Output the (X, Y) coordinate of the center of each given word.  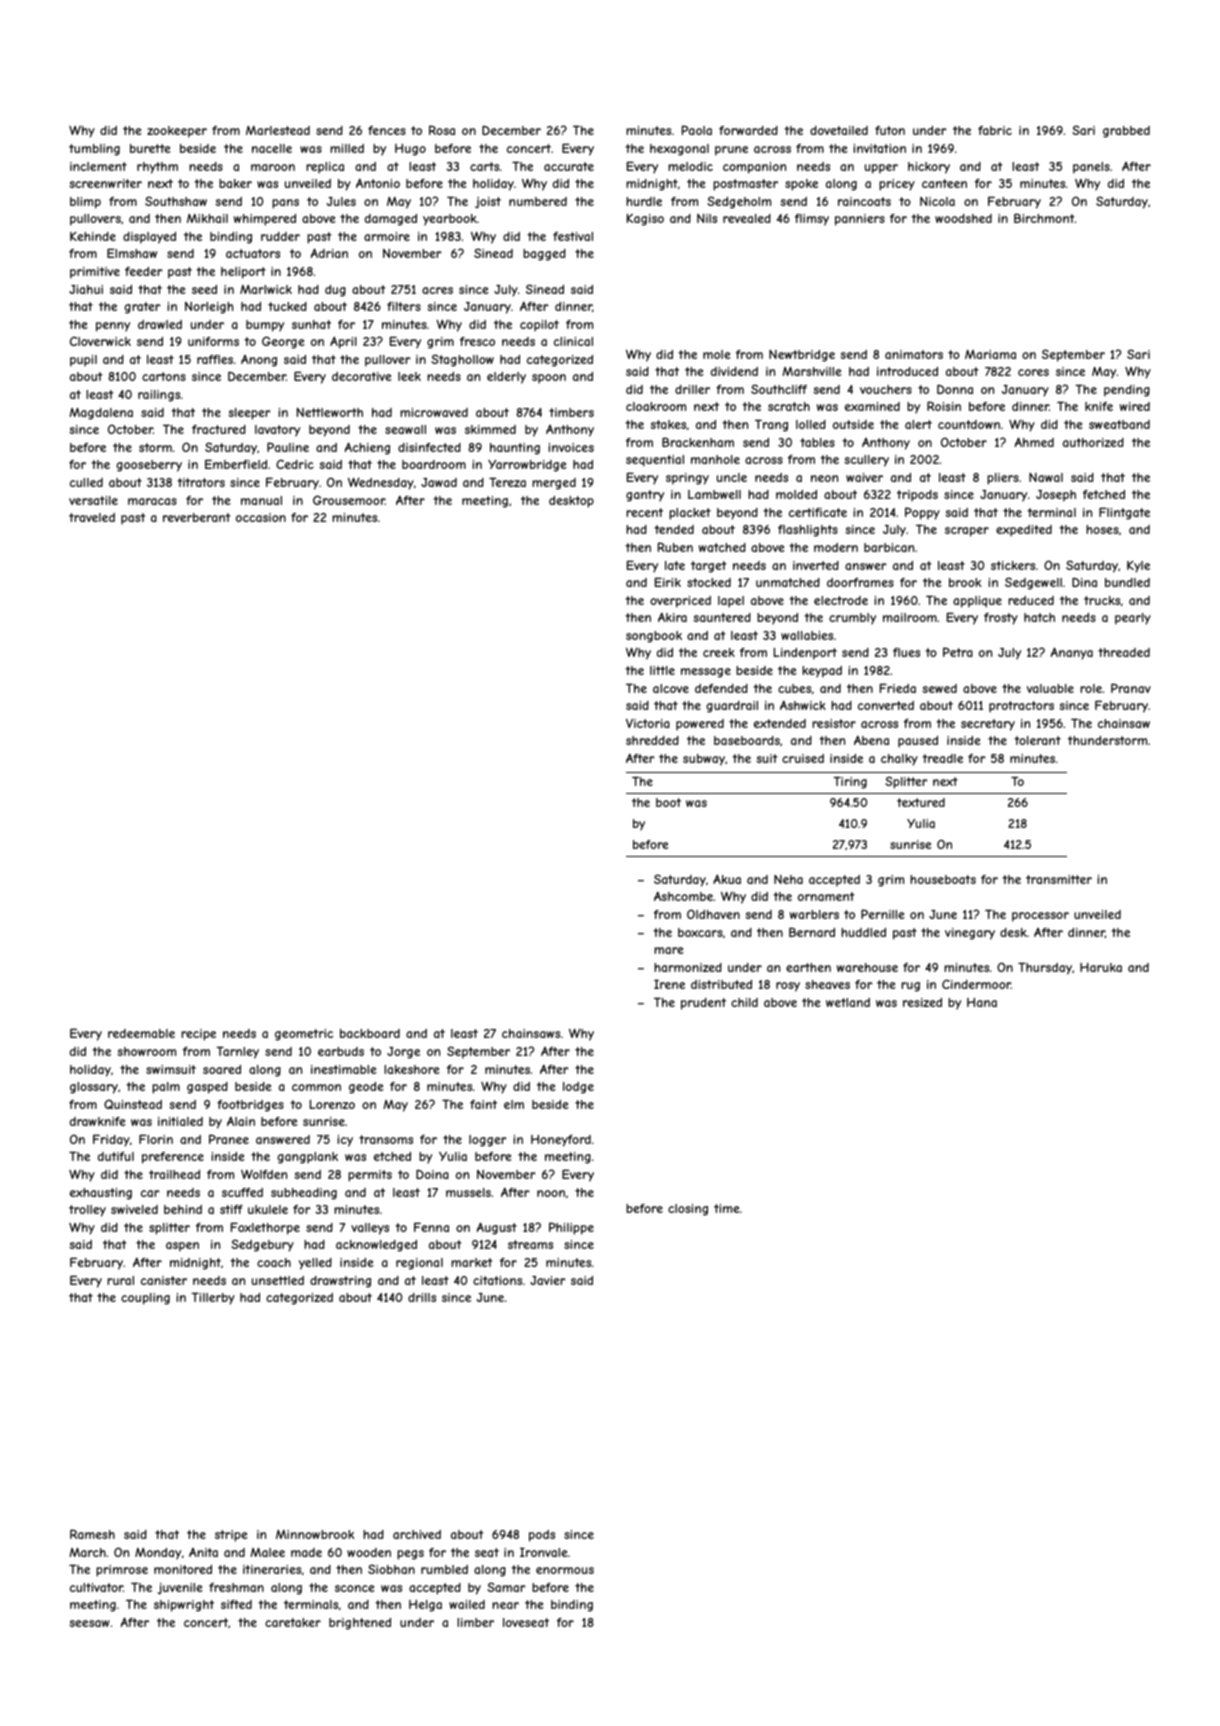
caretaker (293, 1622)
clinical (573, 341)
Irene (669, 984)
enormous (565, 1570)
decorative (362, 376)
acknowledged (376, 1246)
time (727, 1208)
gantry (645, 496)
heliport (243, 273)
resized (922, 1002)
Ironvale (544, 1552)
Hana (982, 1002)
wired (1135, 406)
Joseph (1056, 496)
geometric (304, 1035)
